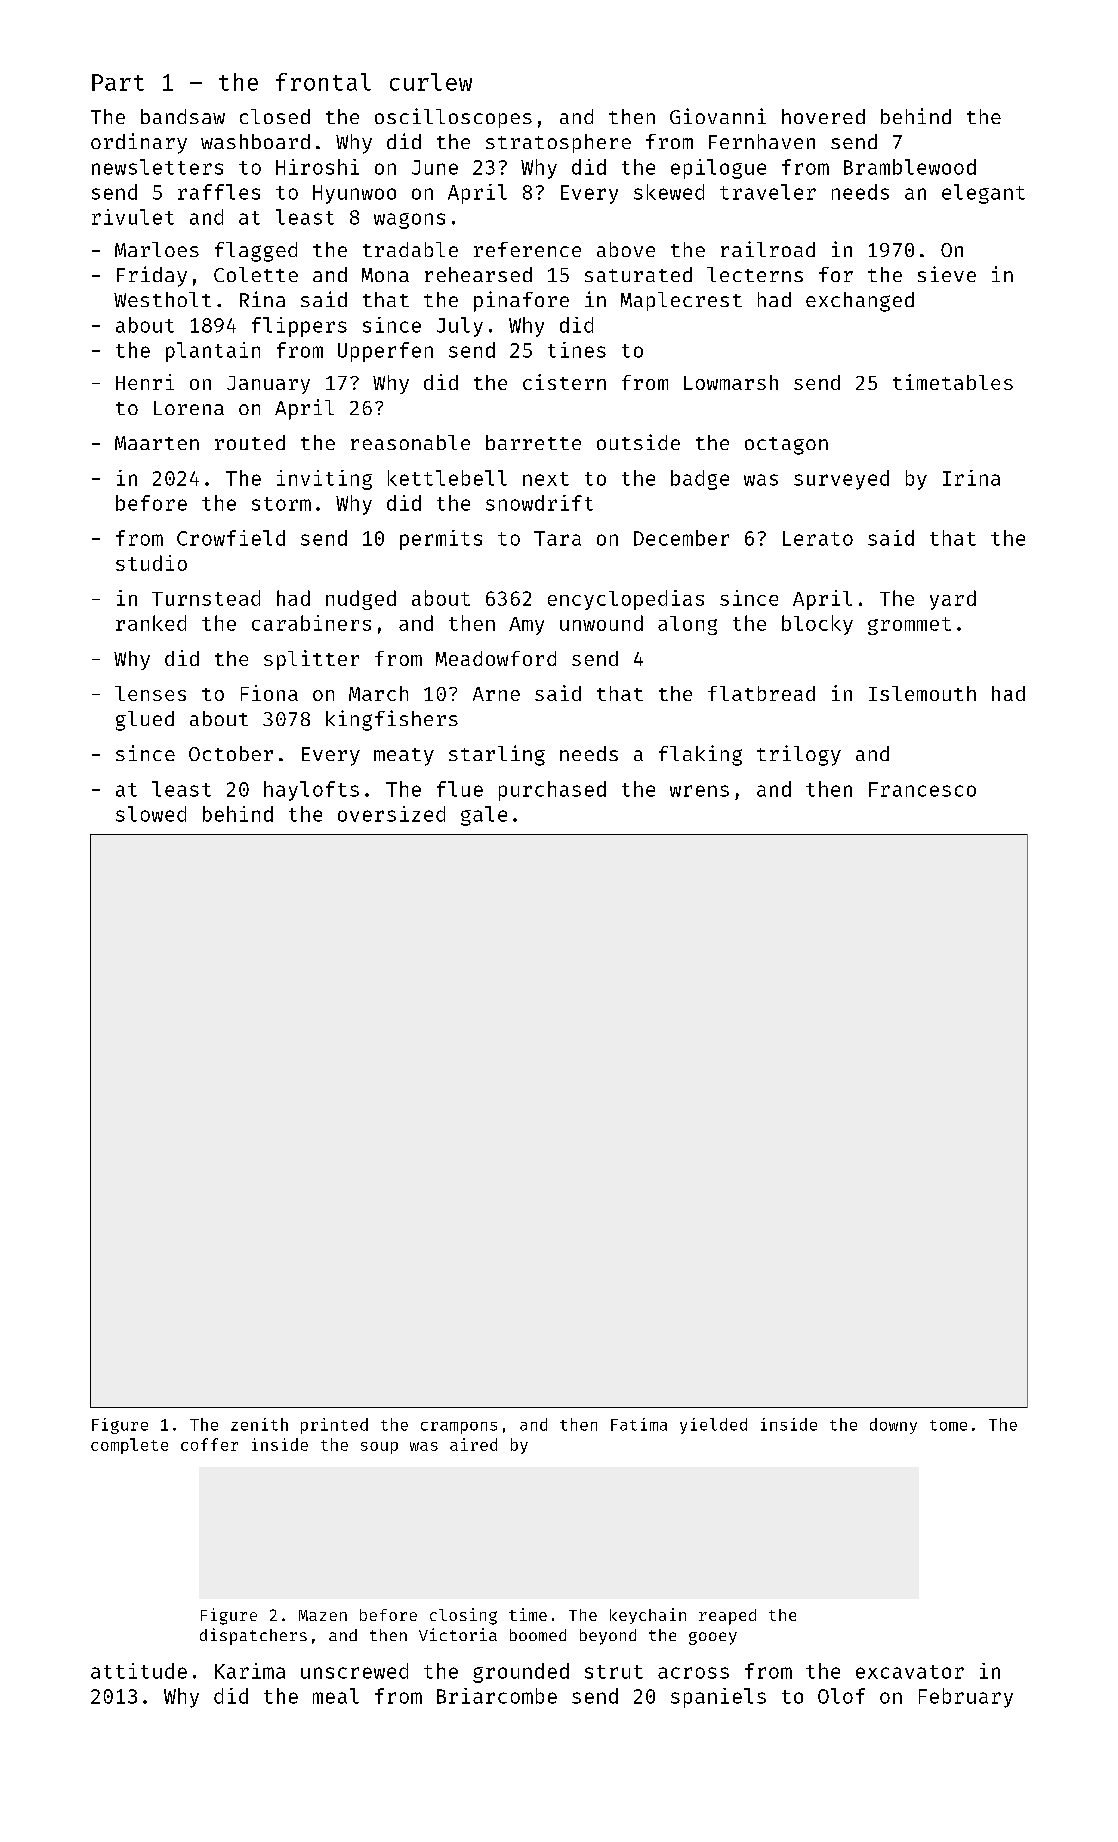 The height and width of the document is (1842, 1118). What do you see at coordinates (823, 116) in the document?
I see `hovered` at bounding box center [823, 116].
